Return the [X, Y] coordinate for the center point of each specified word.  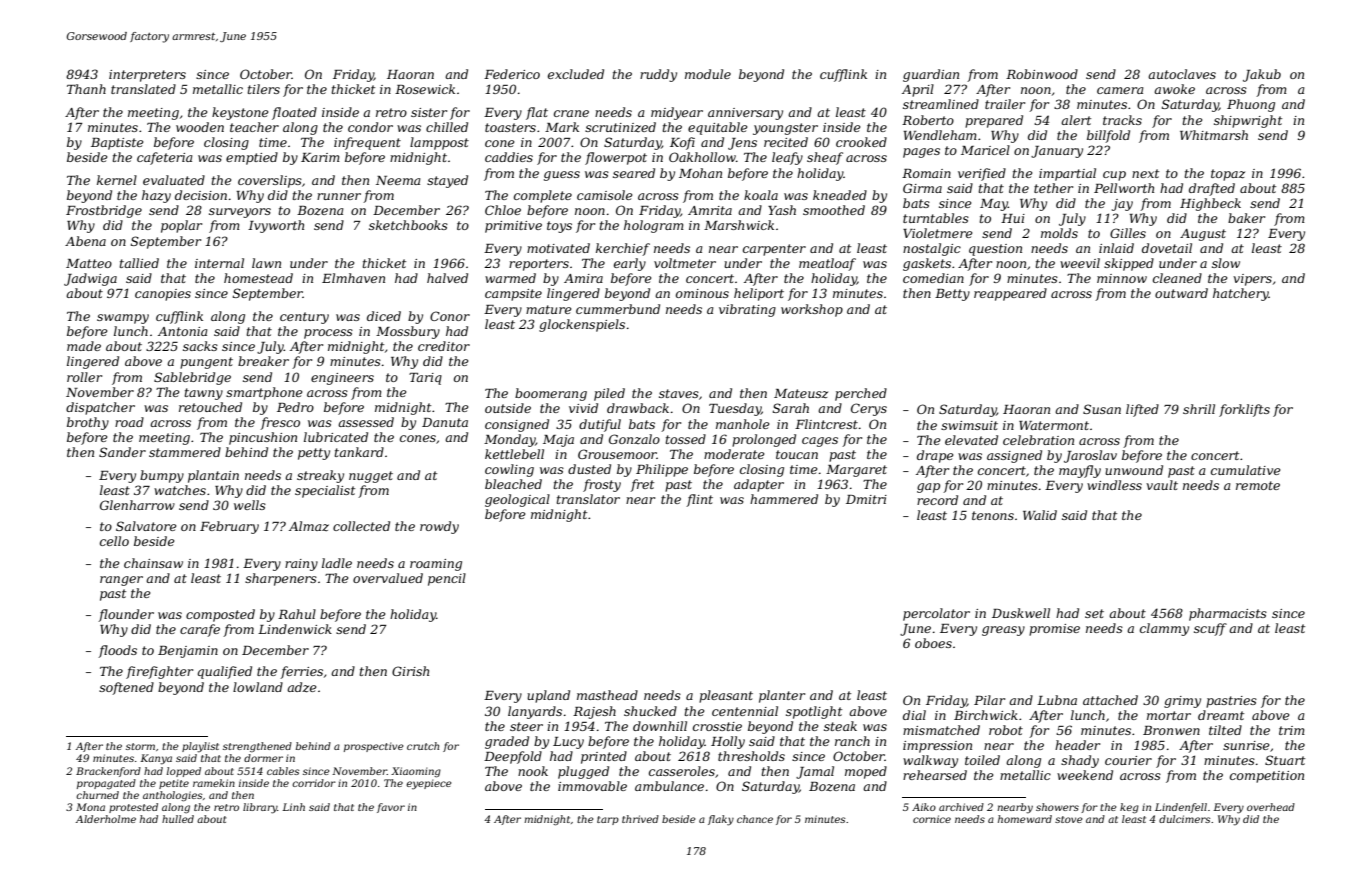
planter [782, 696]
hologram [654, 226]
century [304, 318]
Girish [410, 671]
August [1203, 235]
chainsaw [153, 563]
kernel [117, 180]
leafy [787, 158]
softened [126, 688]
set [1094, 613]
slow [1226, 263]
